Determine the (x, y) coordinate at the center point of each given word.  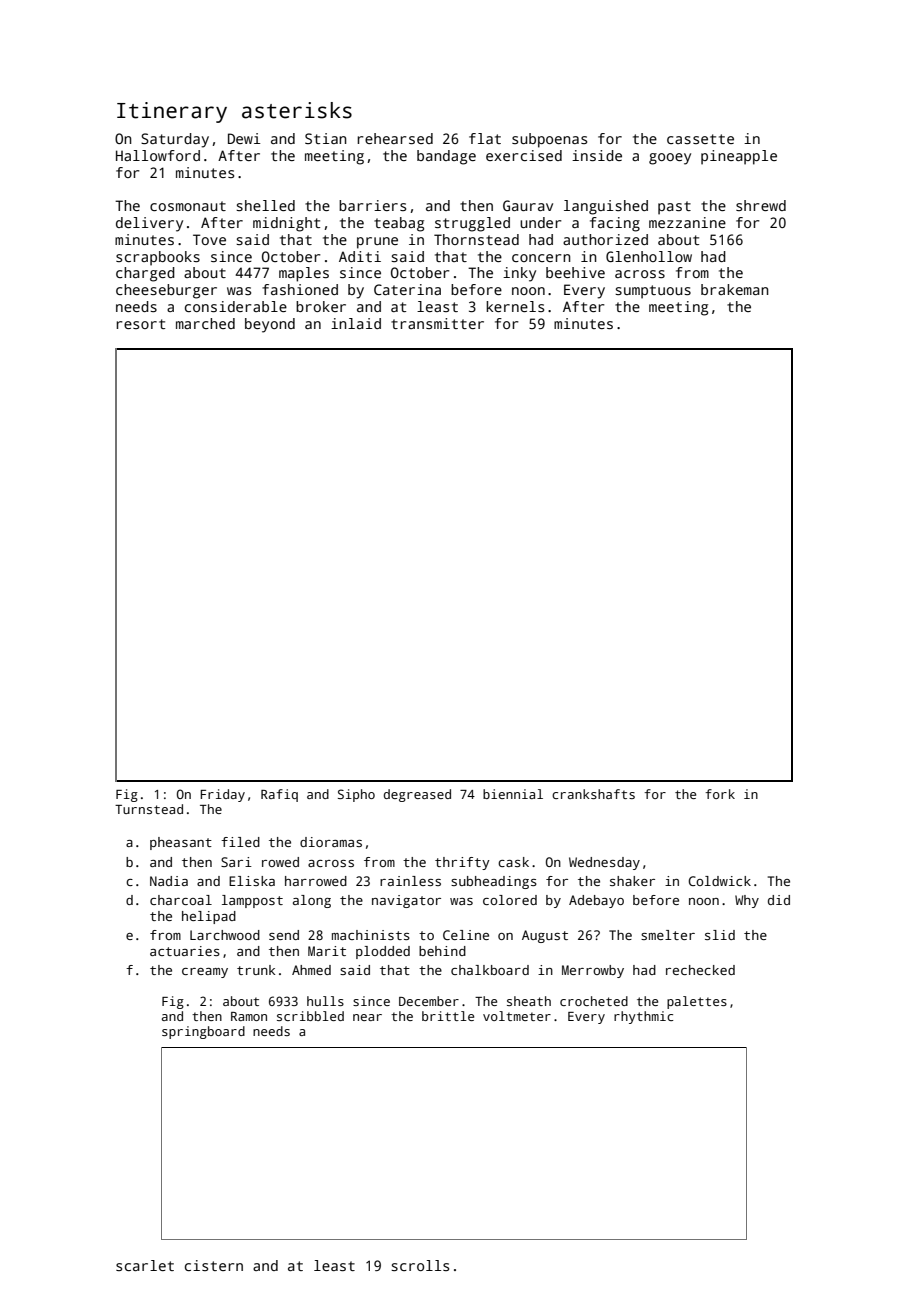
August (545, 936)
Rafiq (279, 795)
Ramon (249, 1016)
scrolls (420, 1265)
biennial (513, 794)
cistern (214, 1265)
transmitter (437, 323)
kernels (515, 306)
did (779, 900)
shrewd (761, 205)
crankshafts (593, 794)
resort (140, 324)
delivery (149, 224)
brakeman (735, 289)
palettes (697, 1002)
